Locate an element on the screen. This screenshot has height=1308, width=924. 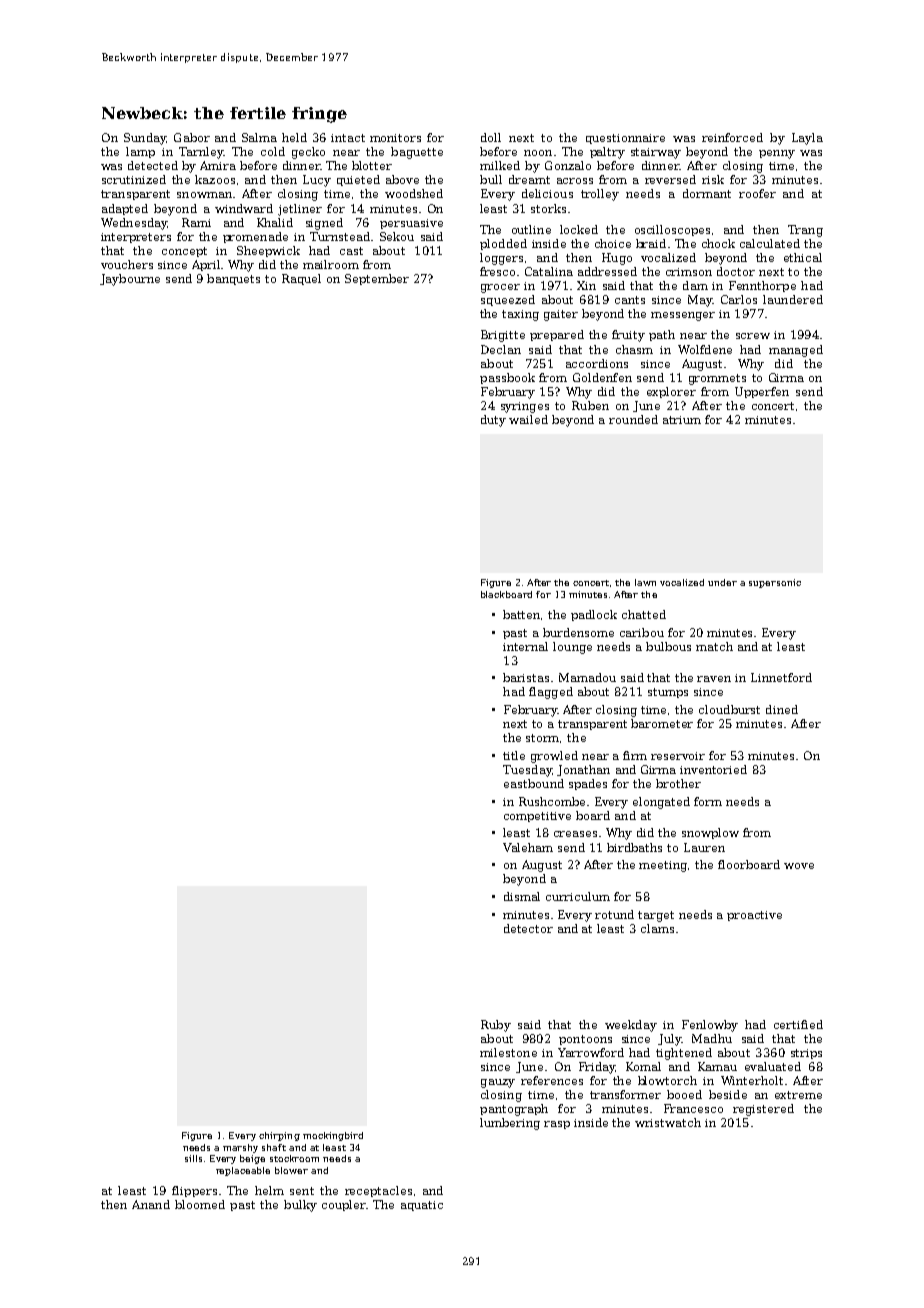
bull is located at coordinates (491, 179).
